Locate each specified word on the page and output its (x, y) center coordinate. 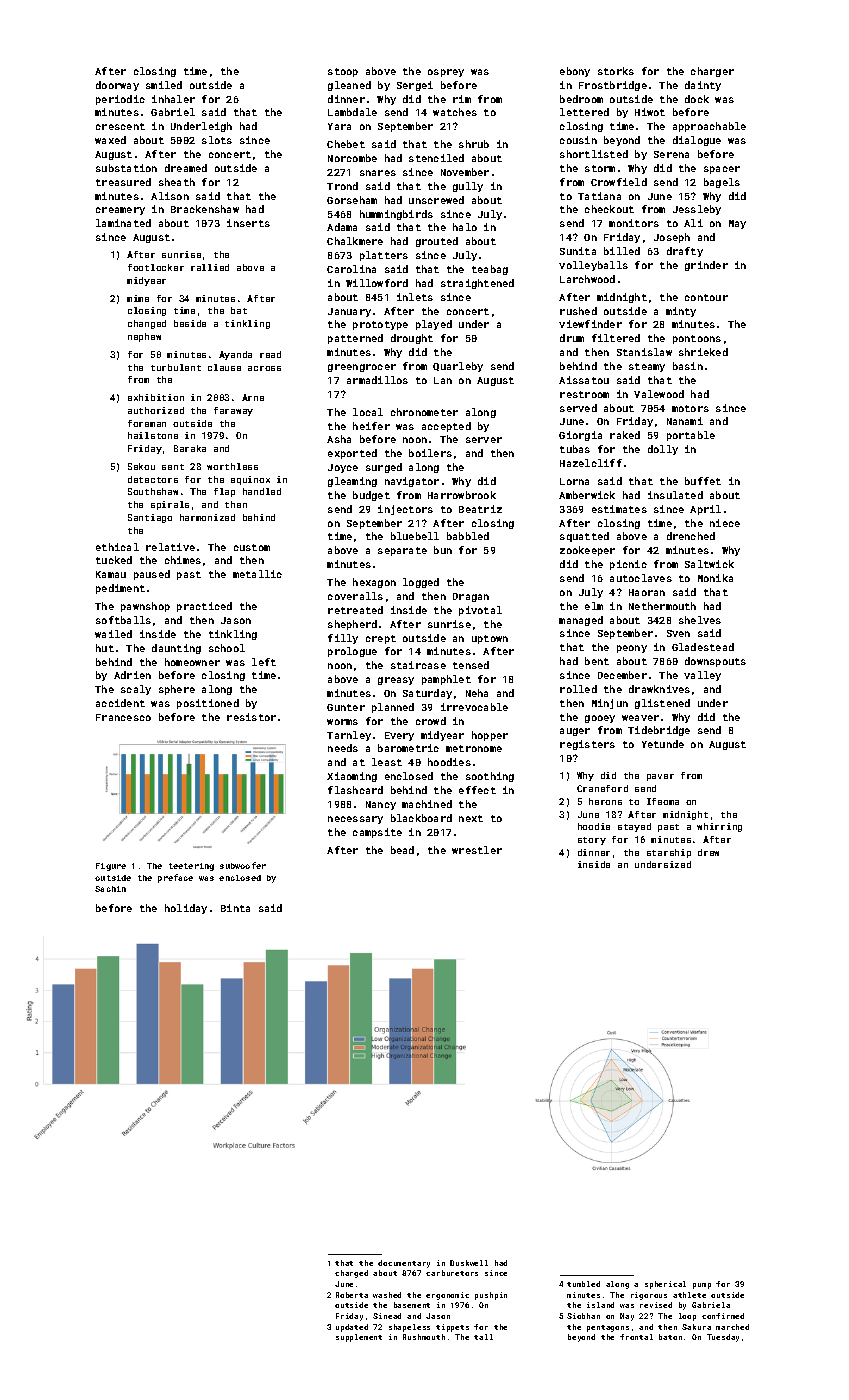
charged (351, 1274)
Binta (235, 908)
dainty (703, 86)
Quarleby (458, 367)
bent (597, 661)
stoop (343, 72)
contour (706, 297)
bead (402, 850)
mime (138, 298)
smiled (164, 85)
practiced (204, 607)
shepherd (352, 625)
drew (708, 852)
